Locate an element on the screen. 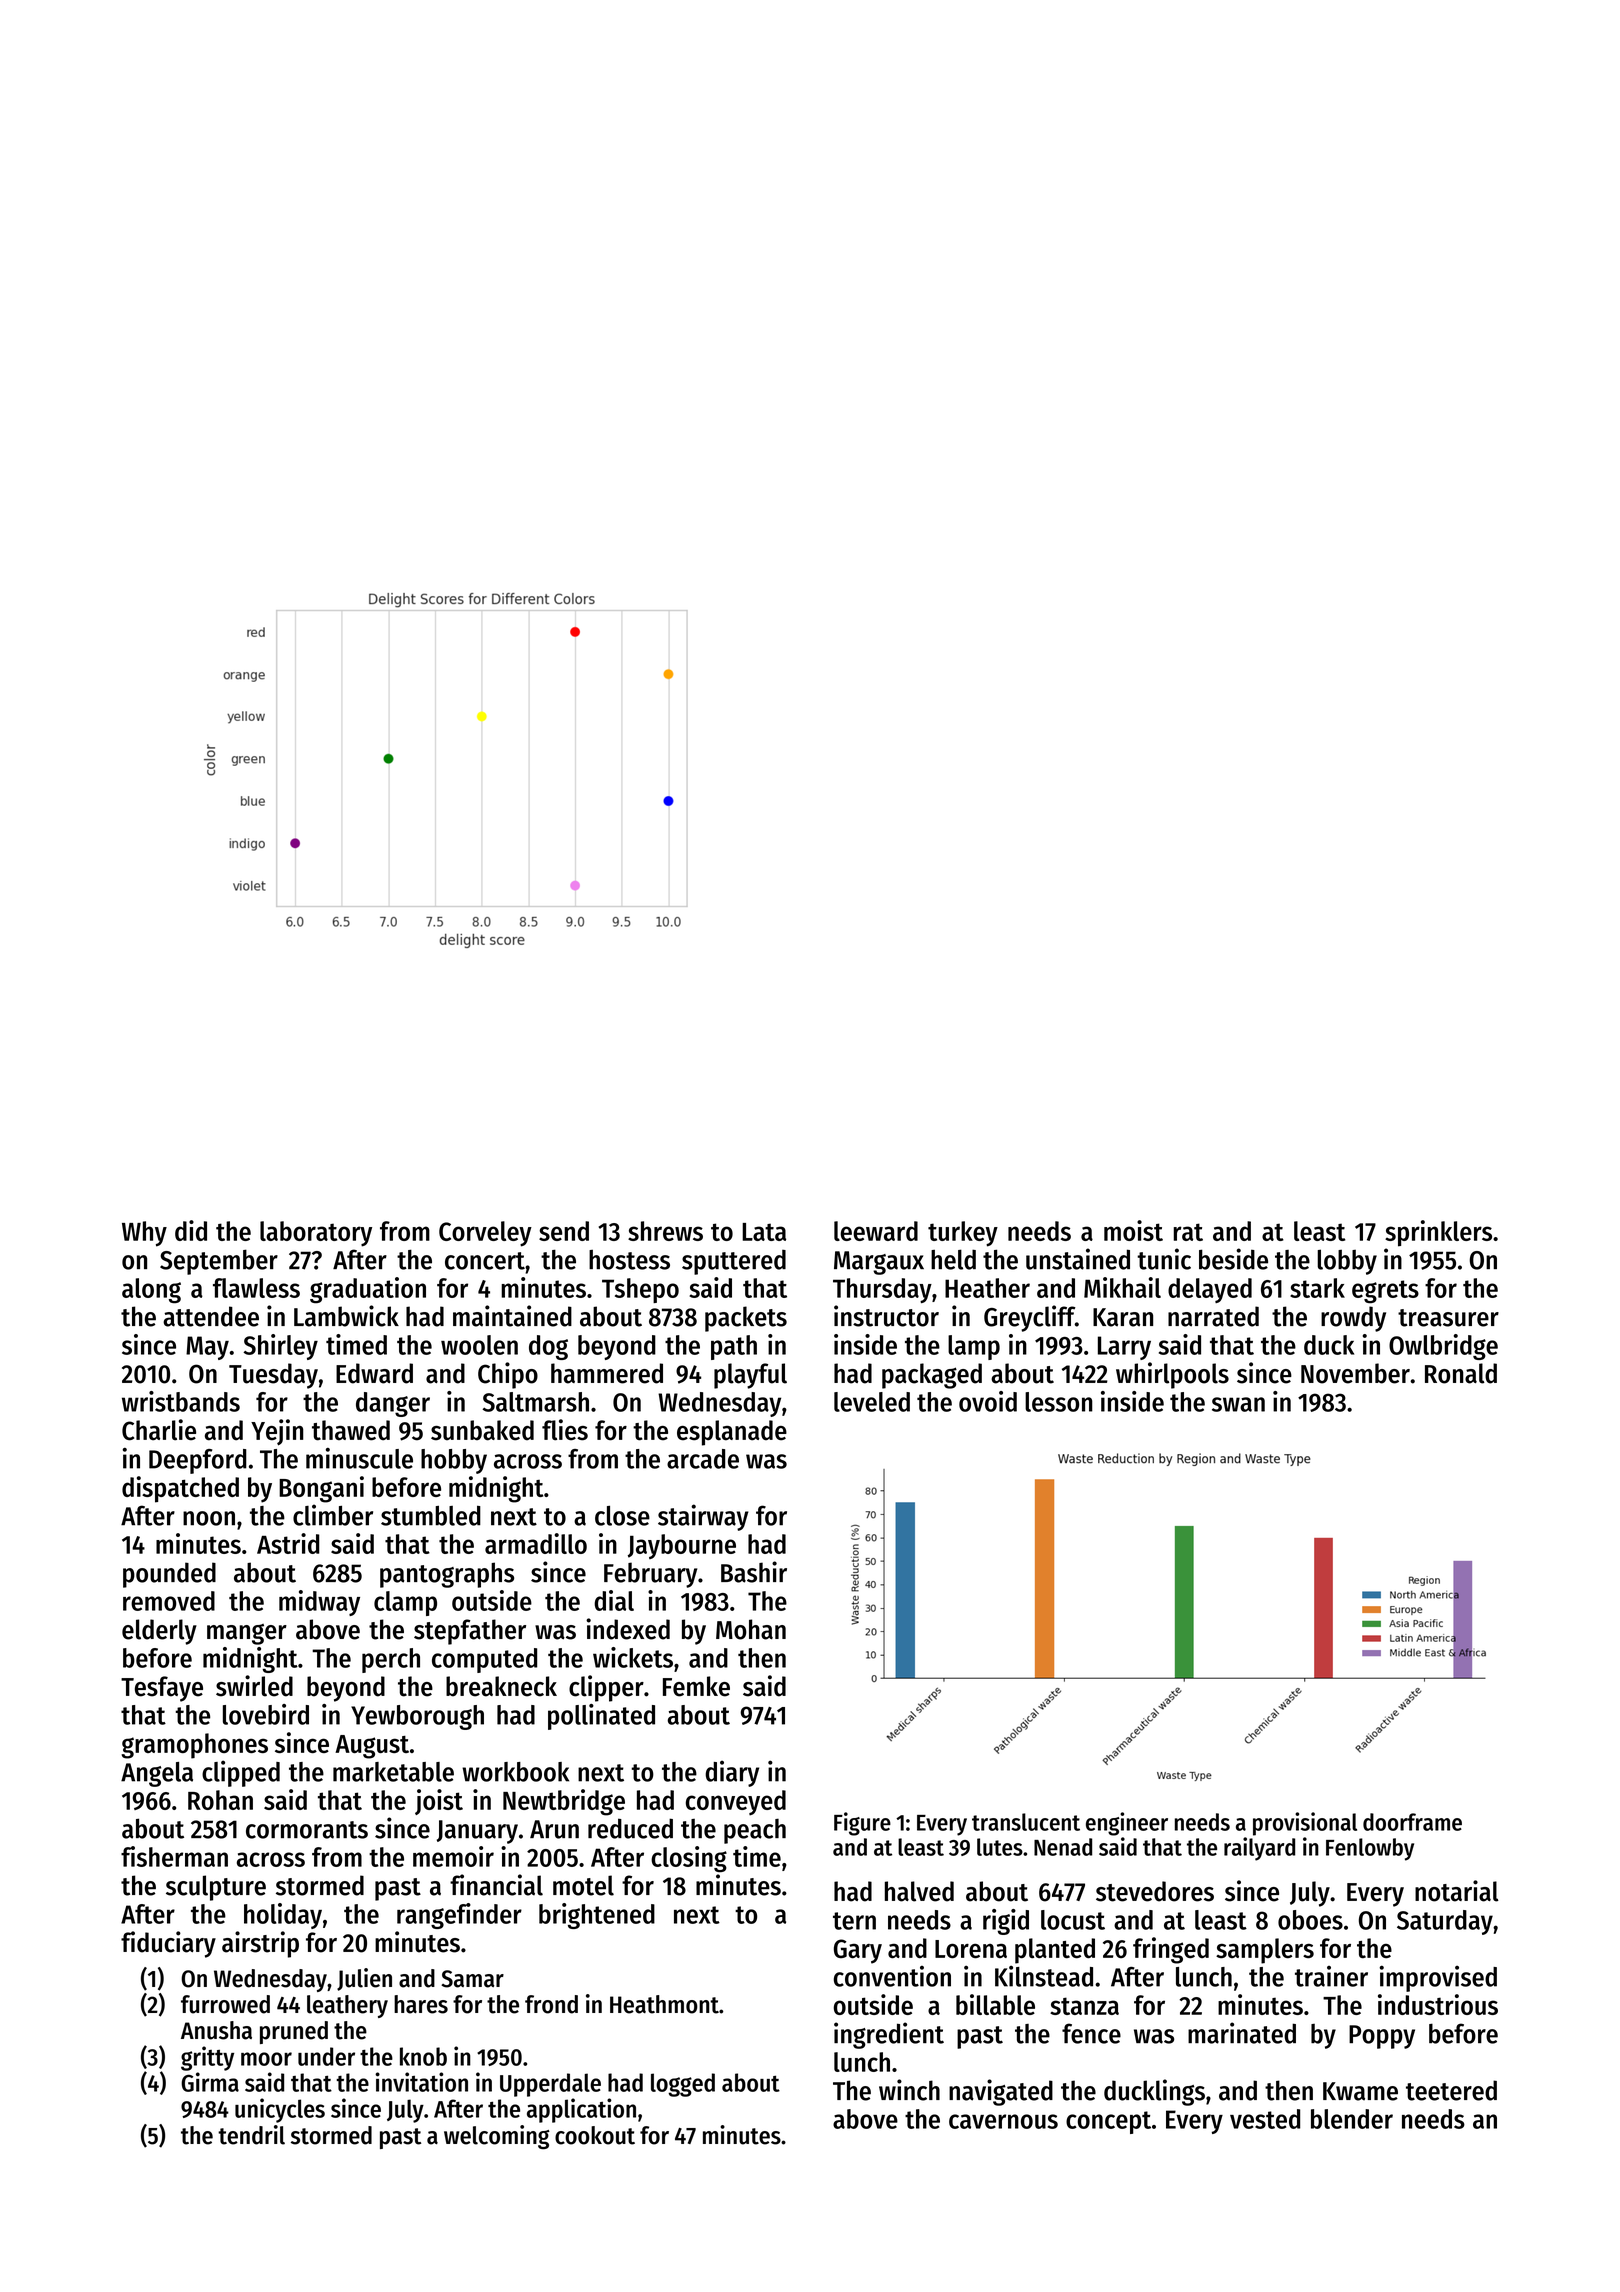 Image resolution: width=1620 pixels, height=2292 pixels. tendril is located at coordinates (251, 2135).
